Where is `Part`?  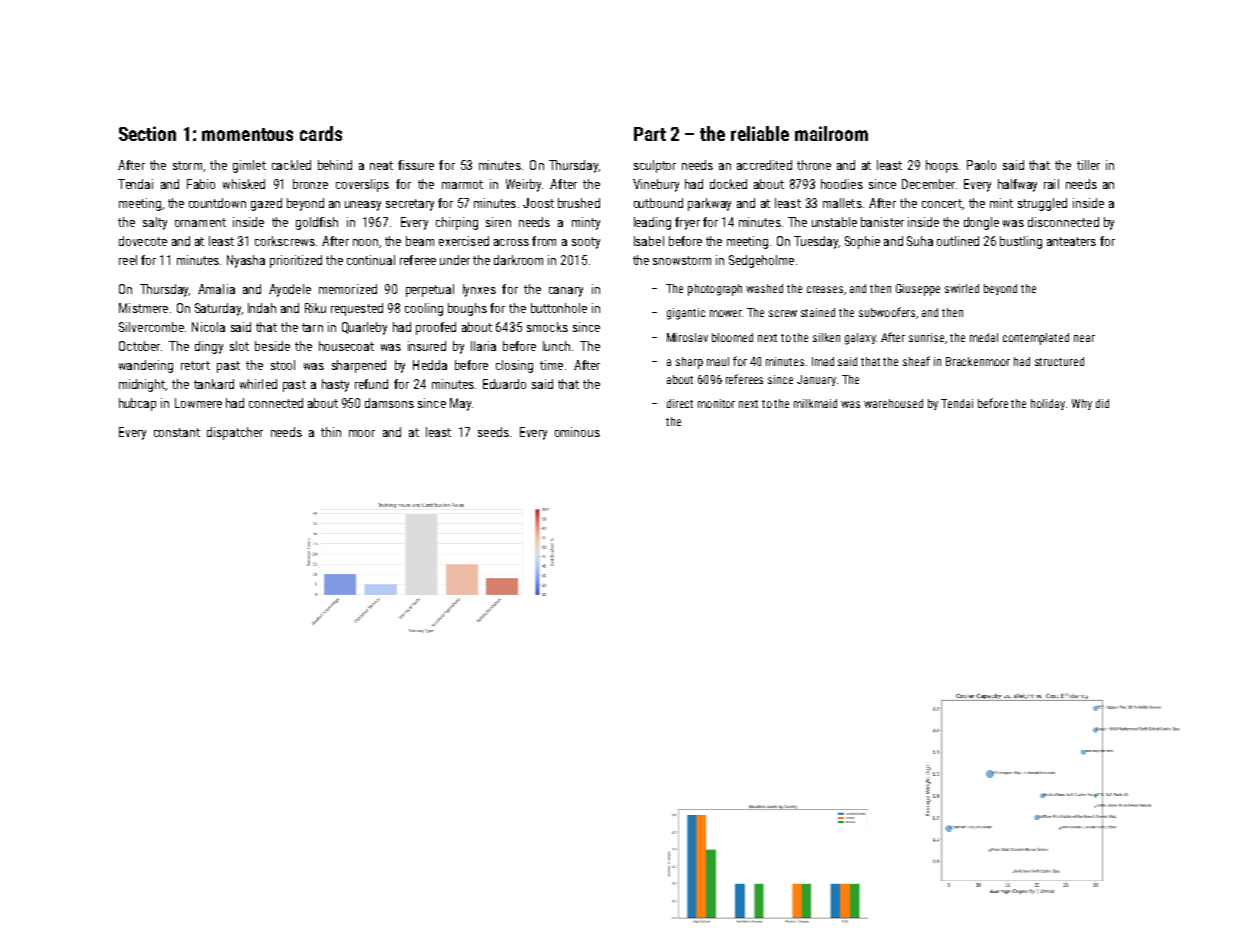
Part is located at coordinates (650, 134).
